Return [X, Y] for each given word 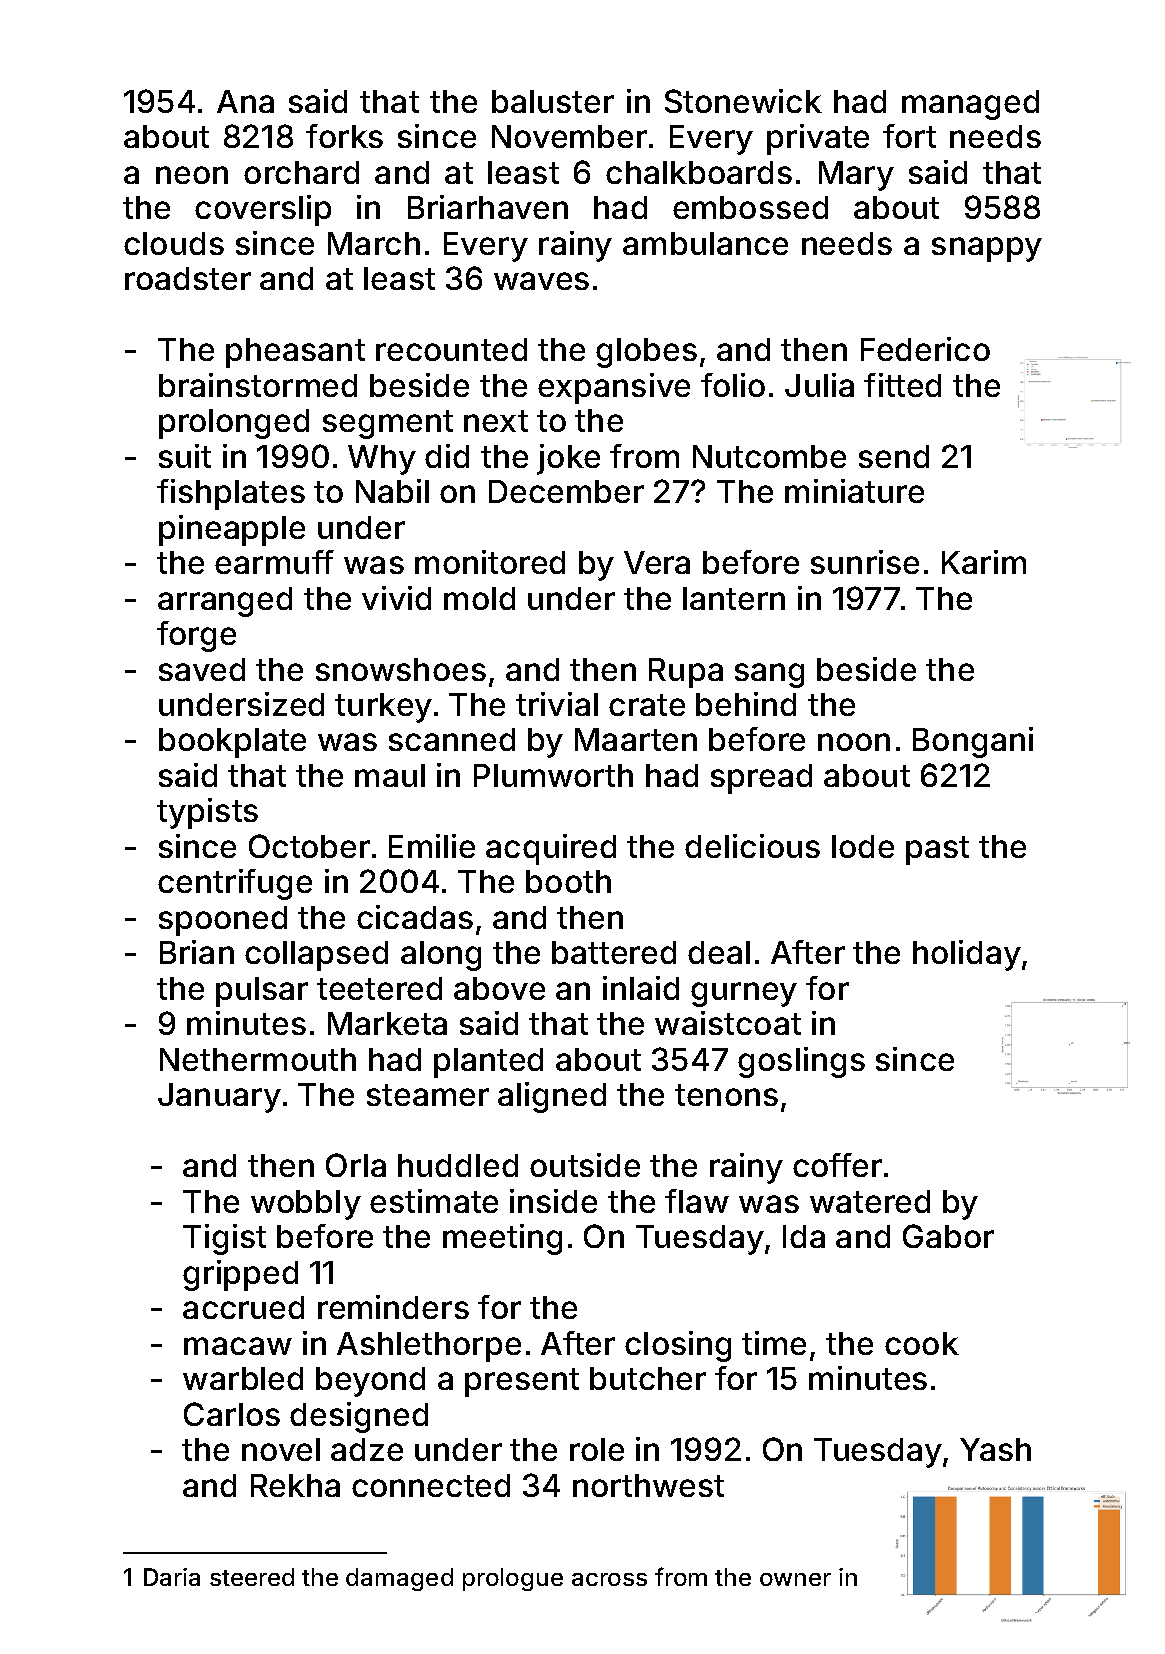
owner [795, 1579]
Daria [172, 1577]
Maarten [636, 739]
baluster [553, 101]
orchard [301, 172]
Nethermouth [258, 1059]
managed [970, 105]
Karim [984, 562]
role [597, 1449]
